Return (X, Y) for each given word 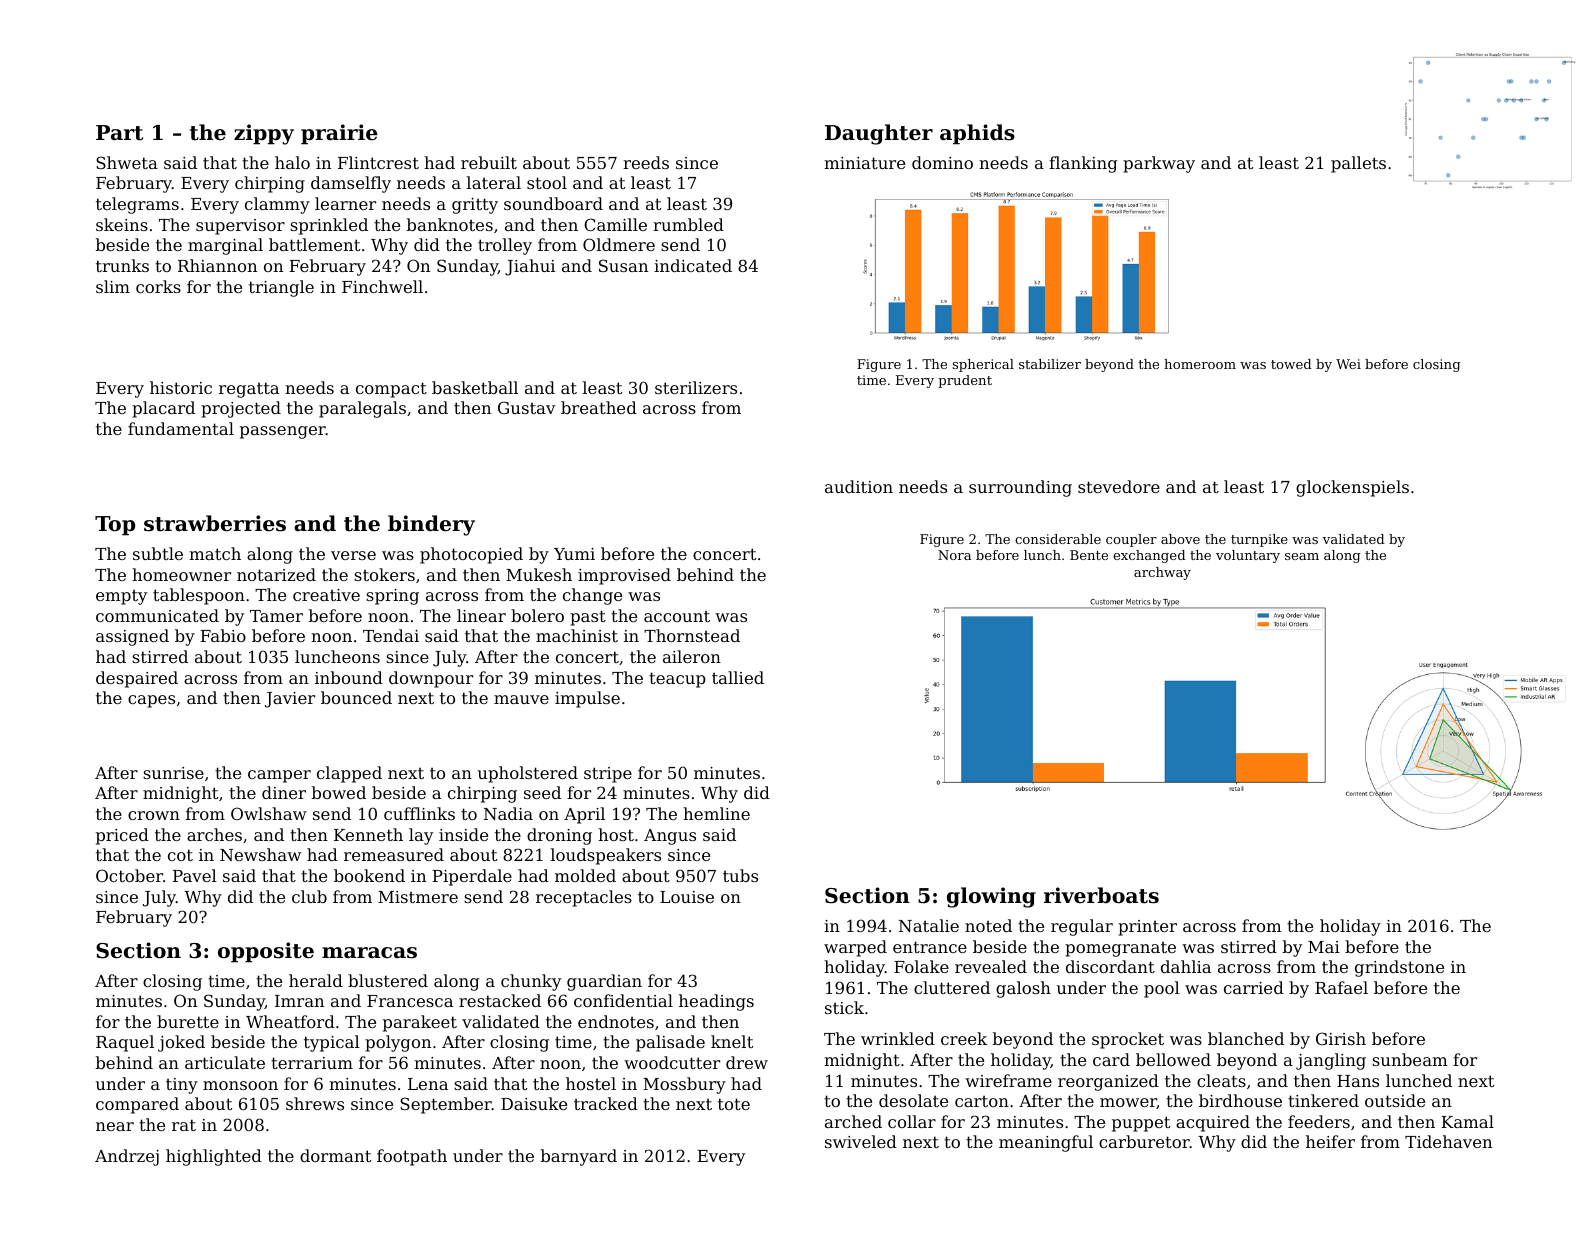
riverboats (1101, 895)
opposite (266, 952)
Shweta (127, 162)
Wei (1348, 364)
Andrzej (127, 1157)
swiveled (861, 1141)
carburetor (1144, 1141)
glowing (991, 897)
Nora (954, 555)
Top (115, 526)
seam (1302, 556)
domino (942, 162)
